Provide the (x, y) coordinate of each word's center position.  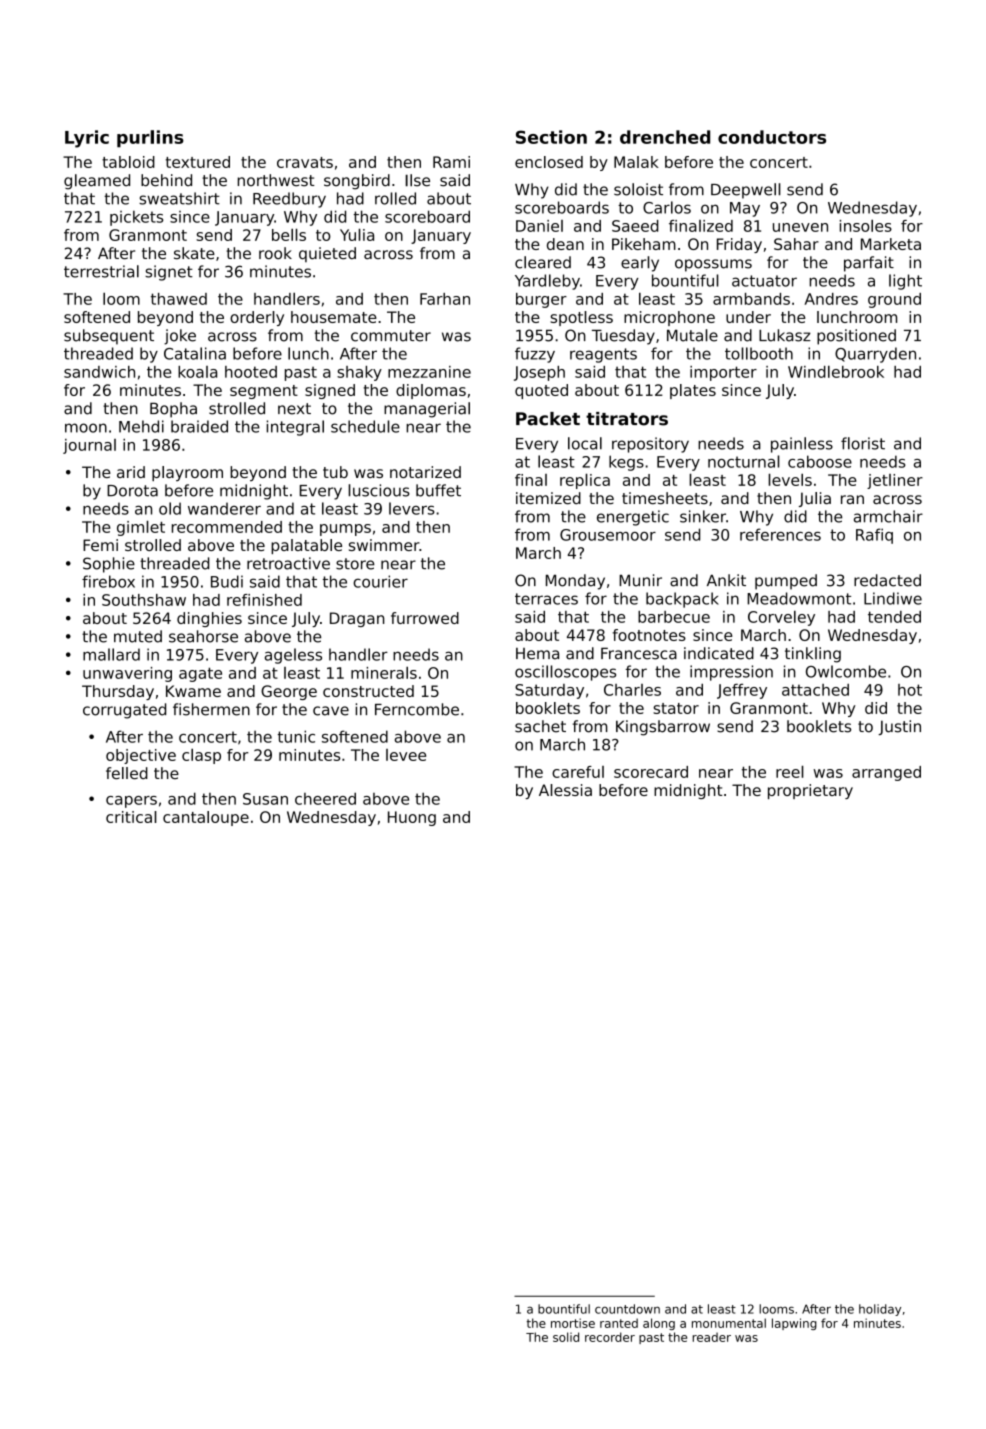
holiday (880, 1310)
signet (169, 273)
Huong (412, 818)
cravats (305, 162)
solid (566, 1337)
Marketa (891, 244)
